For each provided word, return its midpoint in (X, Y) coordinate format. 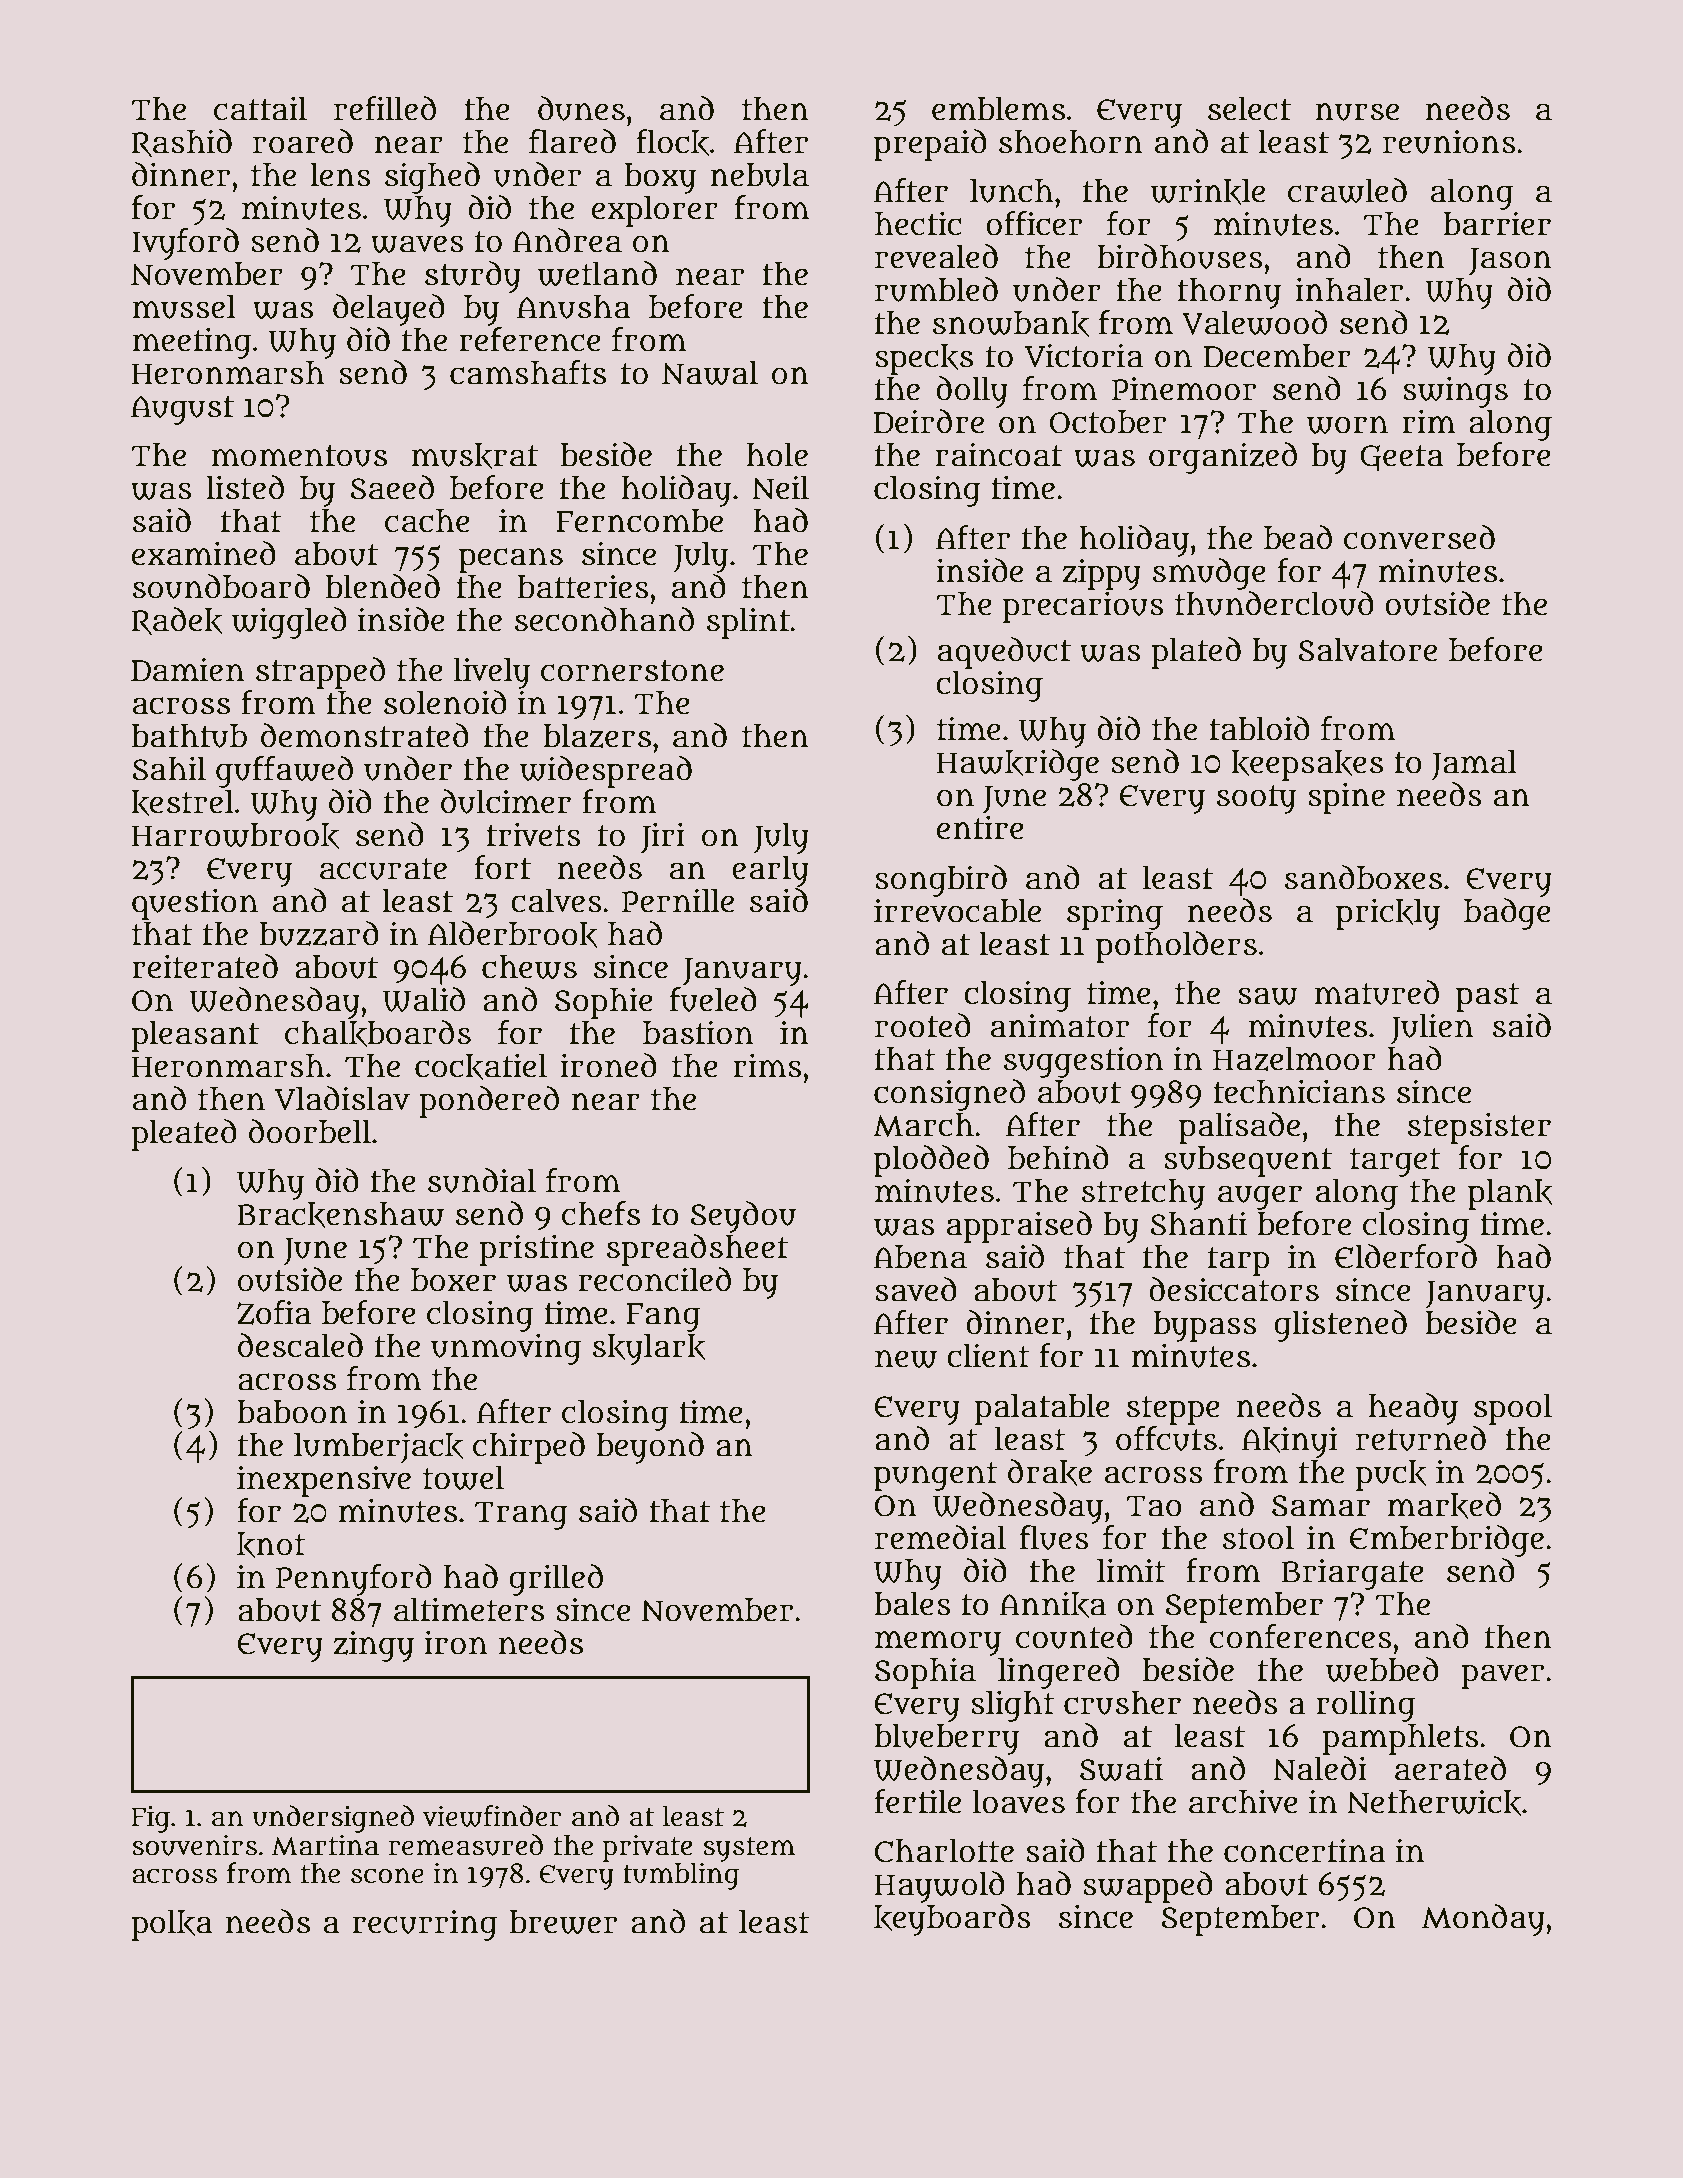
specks (924, 359)
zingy (374, 1646)
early (770, 871)
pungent (936, 1476)
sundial (482, 1180)
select (1249, 109)
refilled (385, 108)
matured (1376, 992)
